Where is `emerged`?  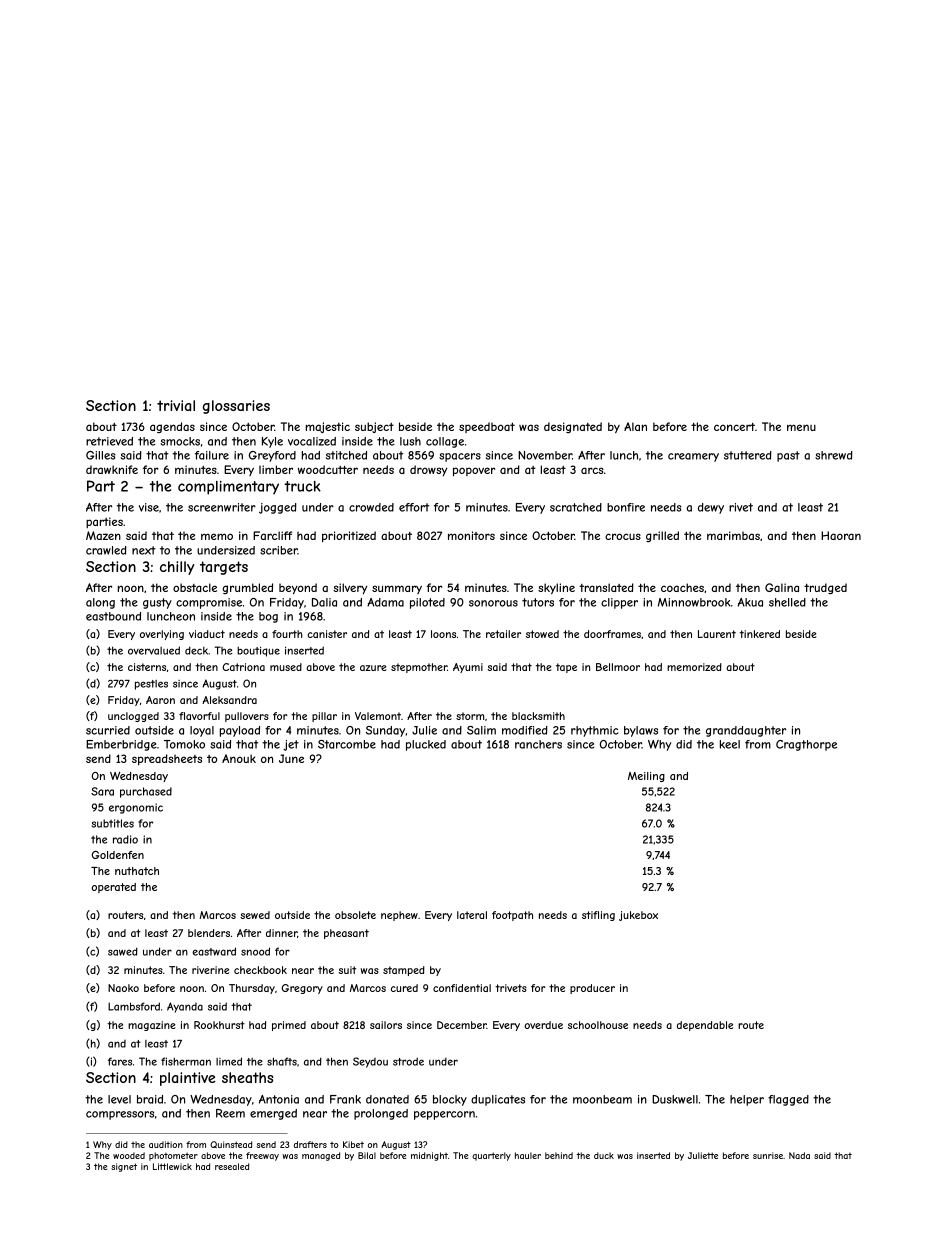
emerged is located at coordinates (273, 1114).
